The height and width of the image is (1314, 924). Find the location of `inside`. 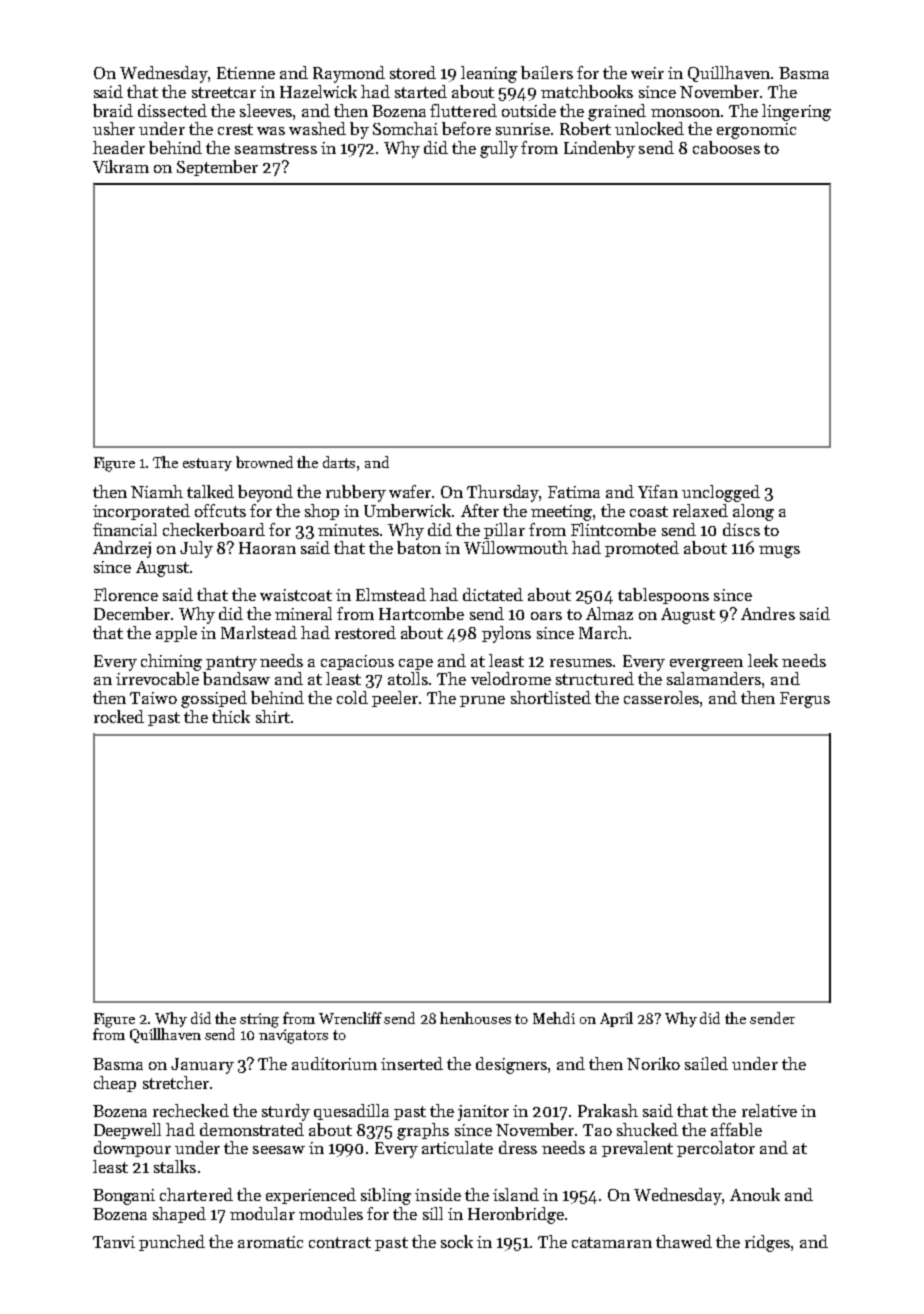

inside is located at coordinates (438, 1194).
